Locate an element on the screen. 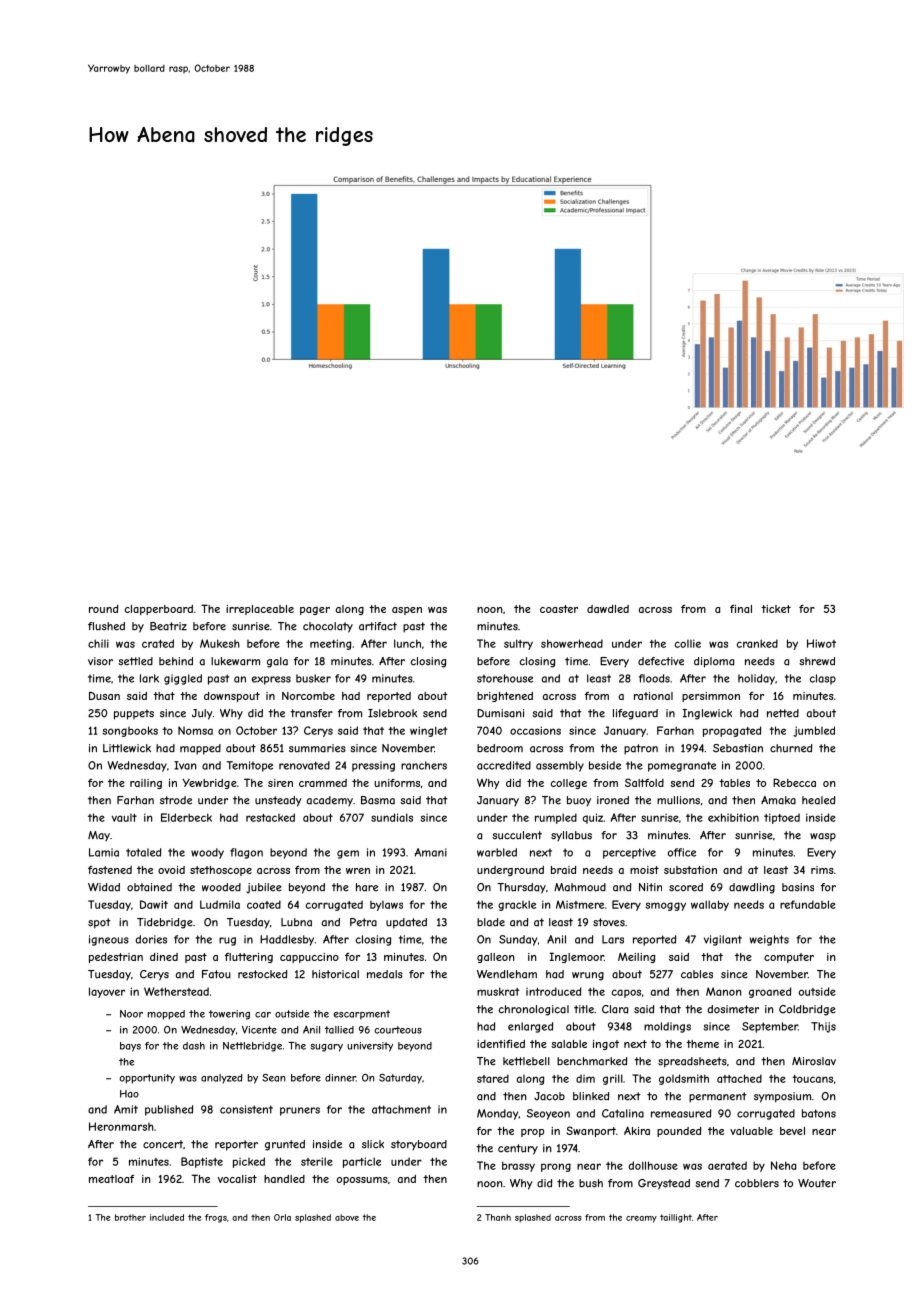  netted is located at coordinates (783, 713).
